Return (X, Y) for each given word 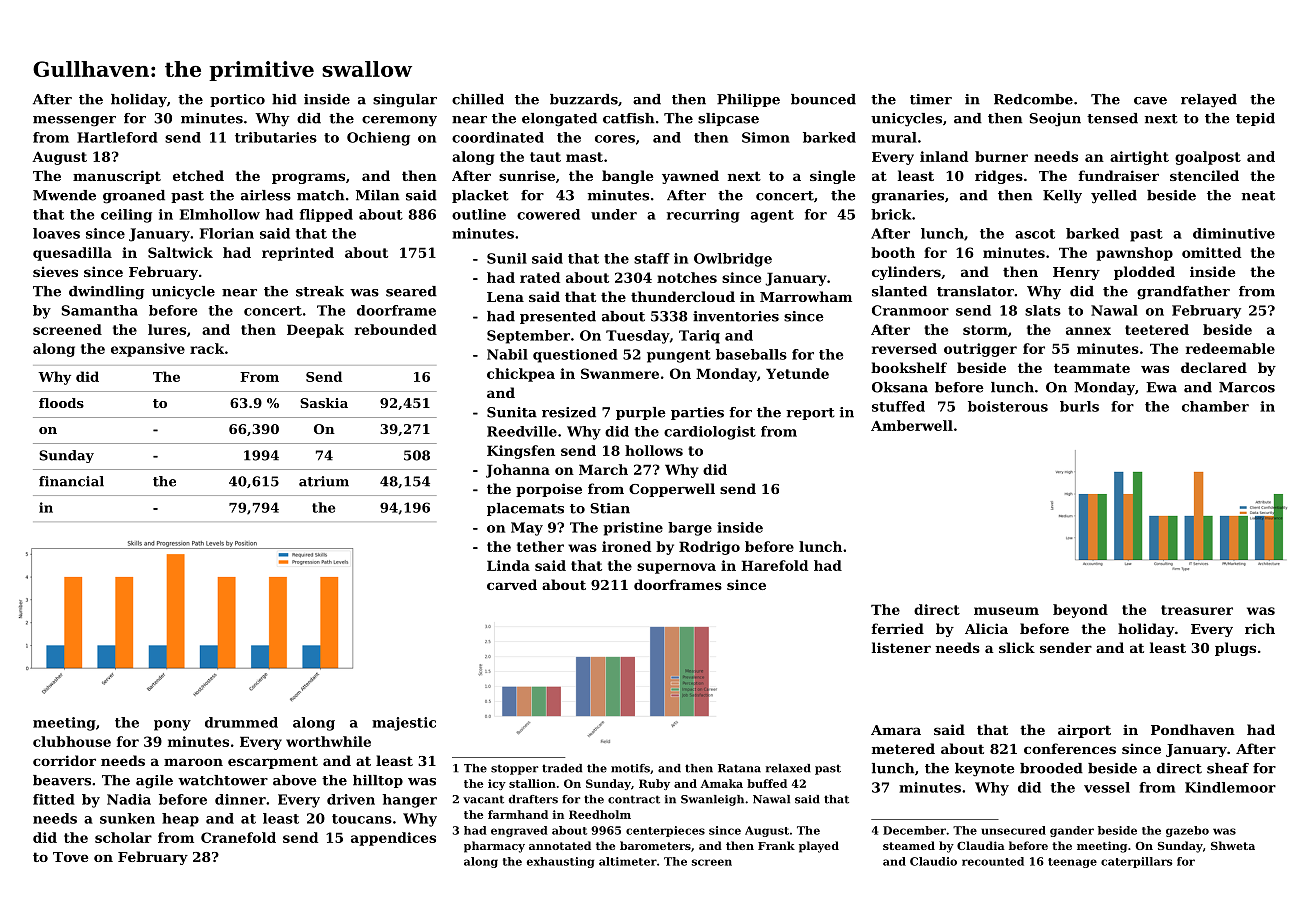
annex (1088, 331)
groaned (134, 197)
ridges (999, 177)
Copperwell (672, 490)
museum (1006, 611)
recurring (703, 216)
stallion (532, 783)
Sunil (507, 258)
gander (1072, 831)
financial (71, 481)
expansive (148, 350)
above (295, 780)
